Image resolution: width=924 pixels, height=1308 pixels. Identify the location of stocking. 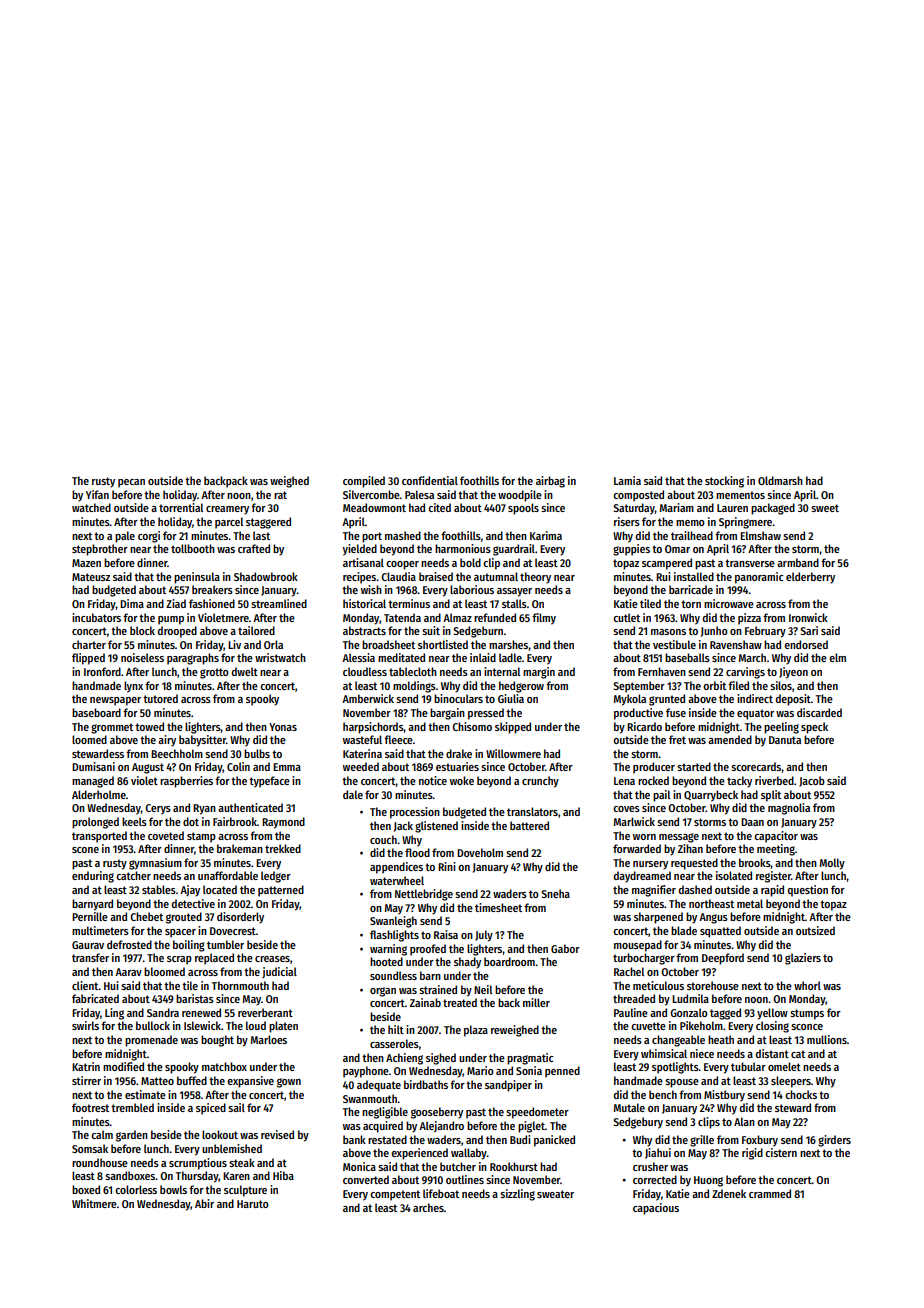
(724, 482).
